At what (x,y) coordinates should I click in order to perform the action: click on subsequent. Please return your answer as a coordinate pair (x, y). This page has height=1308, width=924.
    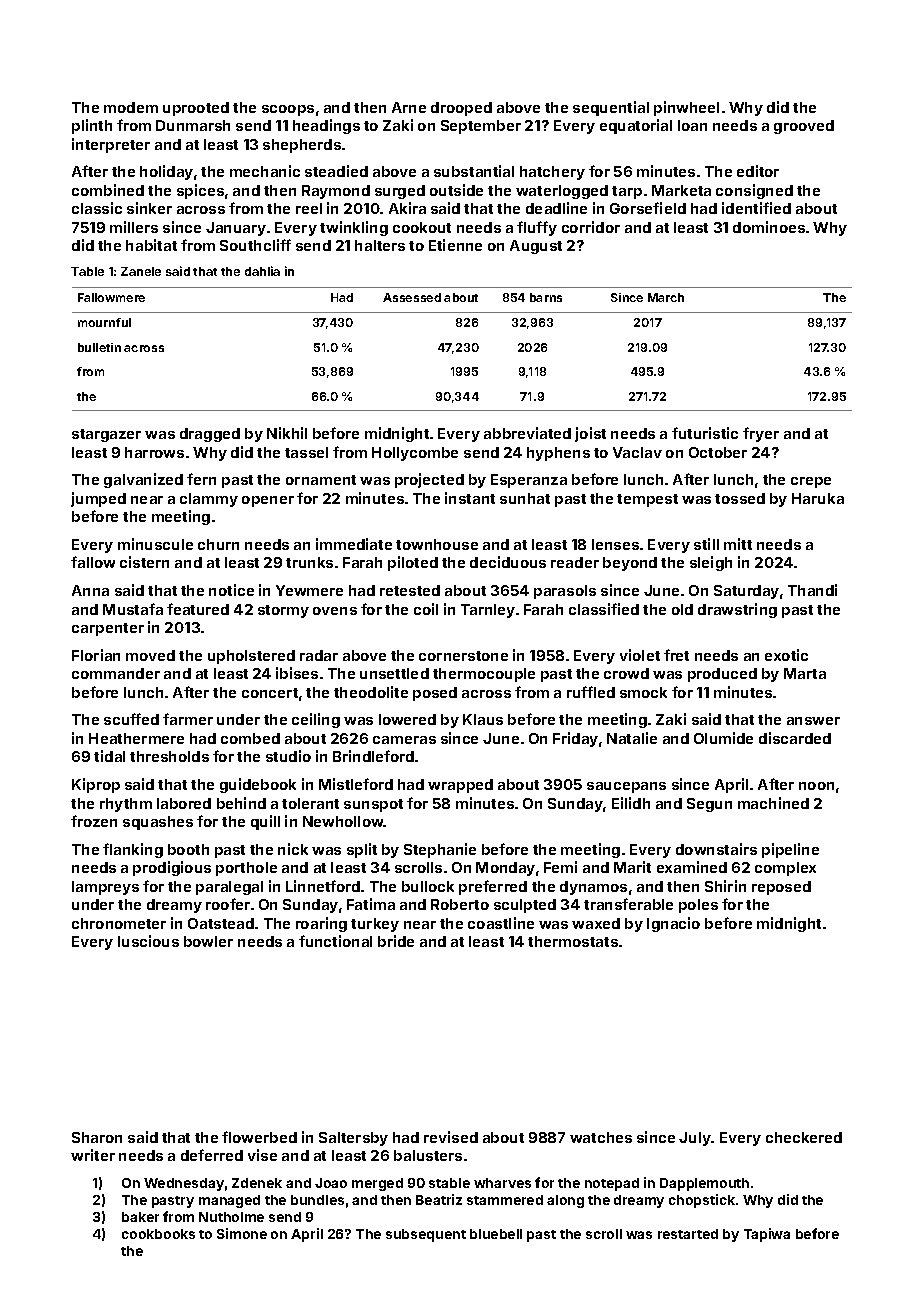
    Looking at the image, I should click on (426, 1235).
